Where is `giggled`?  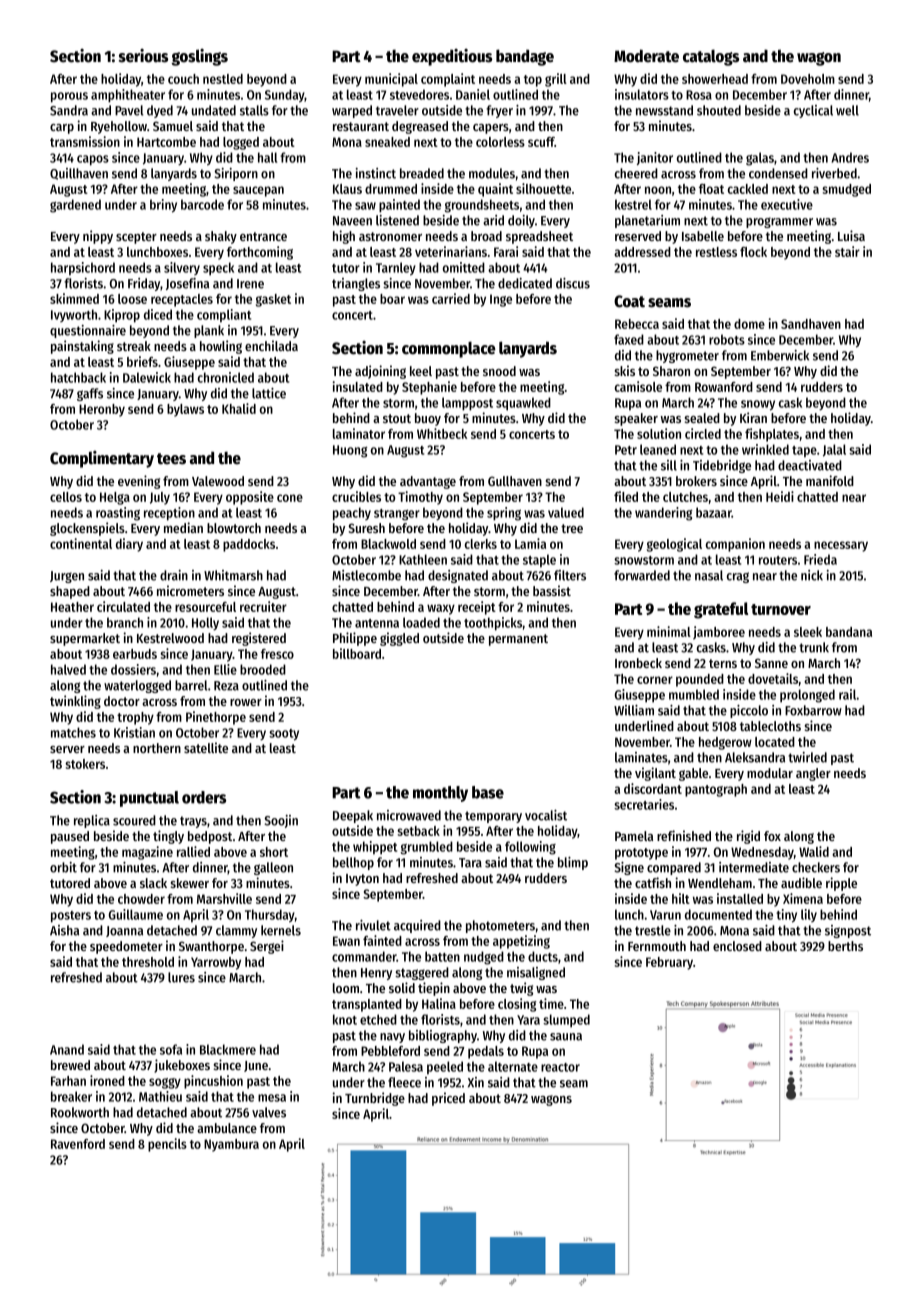
giggled is located at coordinates (399, 639).
